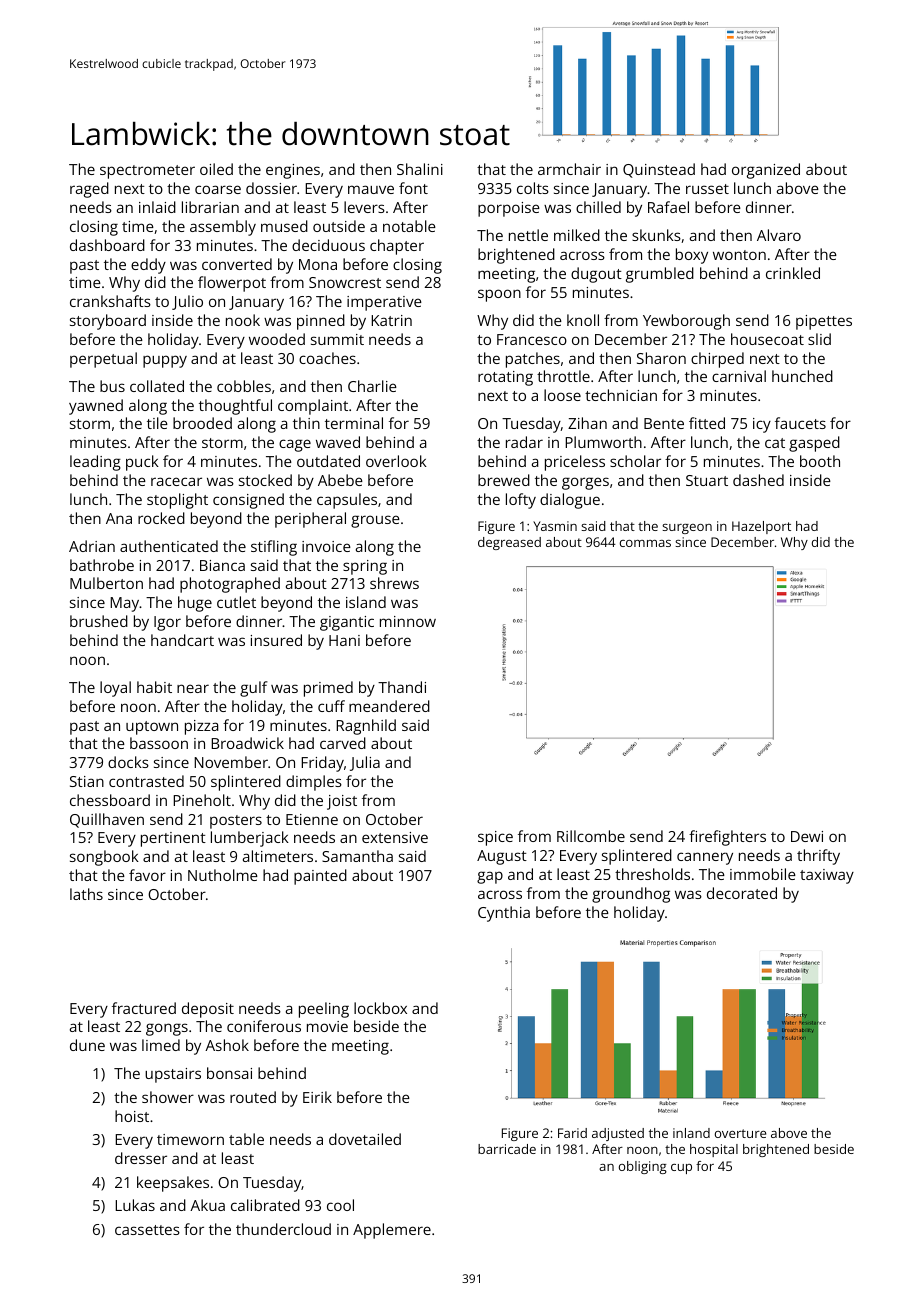 The height and width of the page is (1314, 924). Describe the element at coordinates (645, 543) in the page. I see `commas` at that location.
